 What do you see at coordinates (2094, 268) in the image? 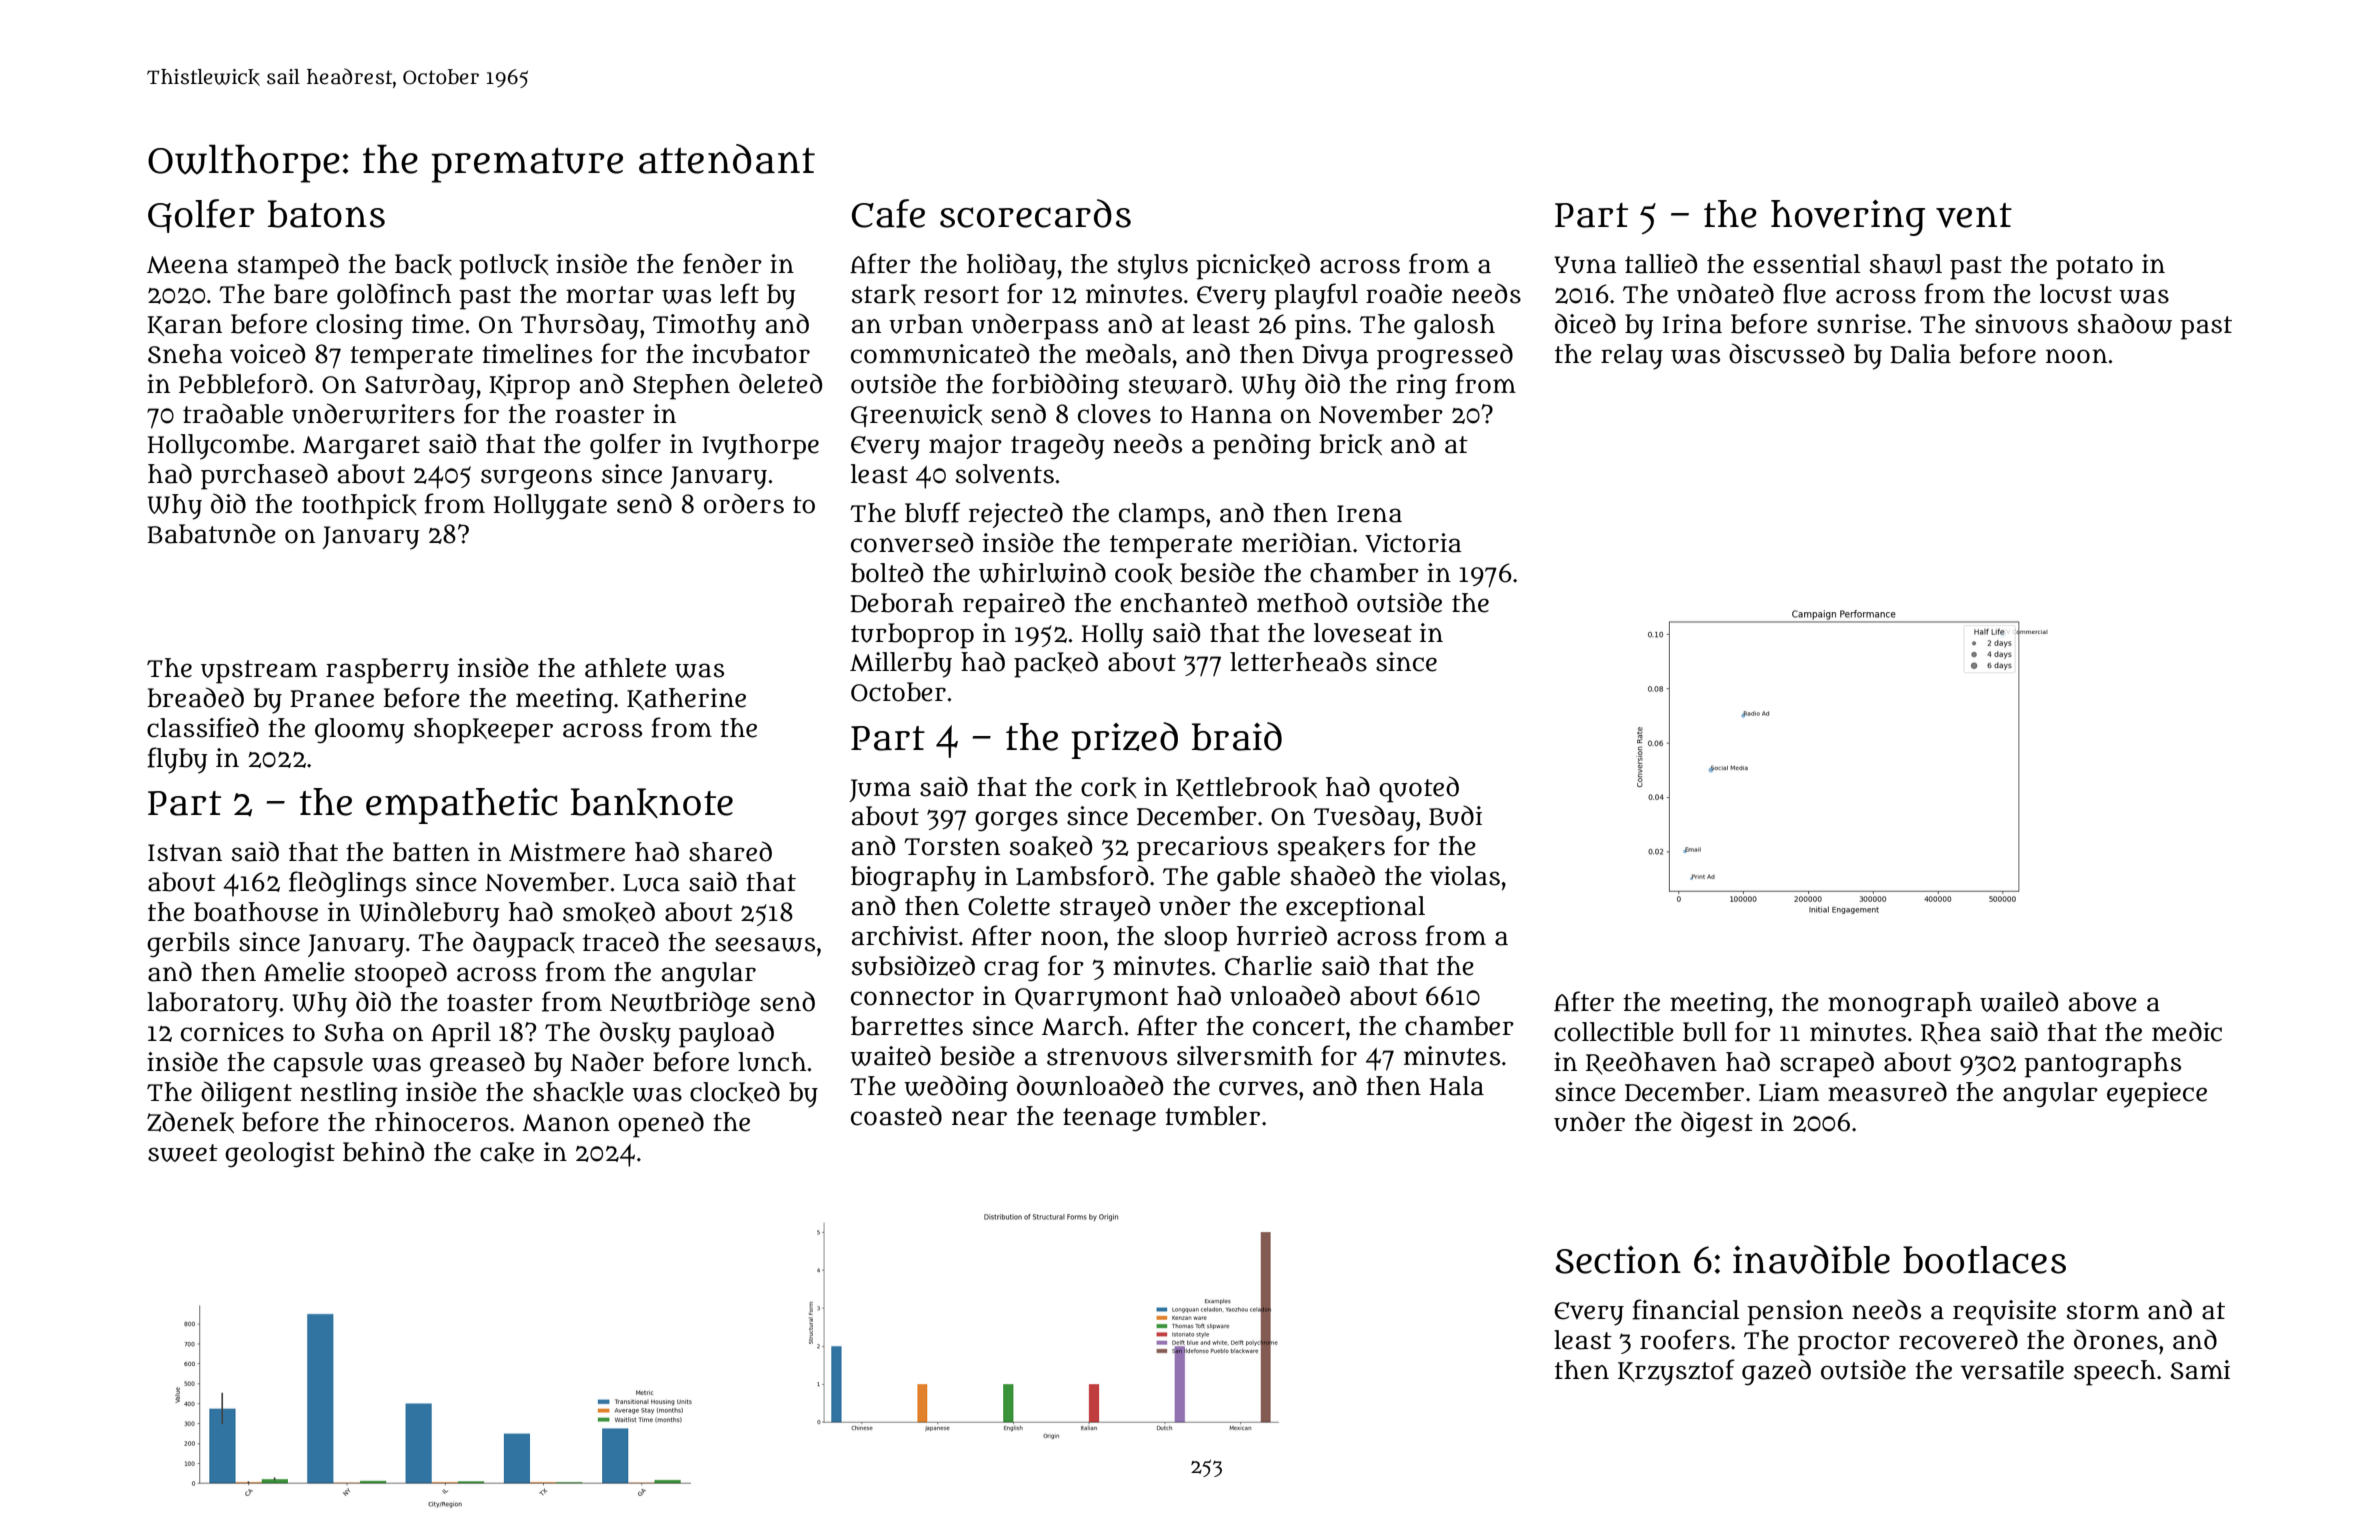
I see `potato` at bounding box center [2094, 268].
